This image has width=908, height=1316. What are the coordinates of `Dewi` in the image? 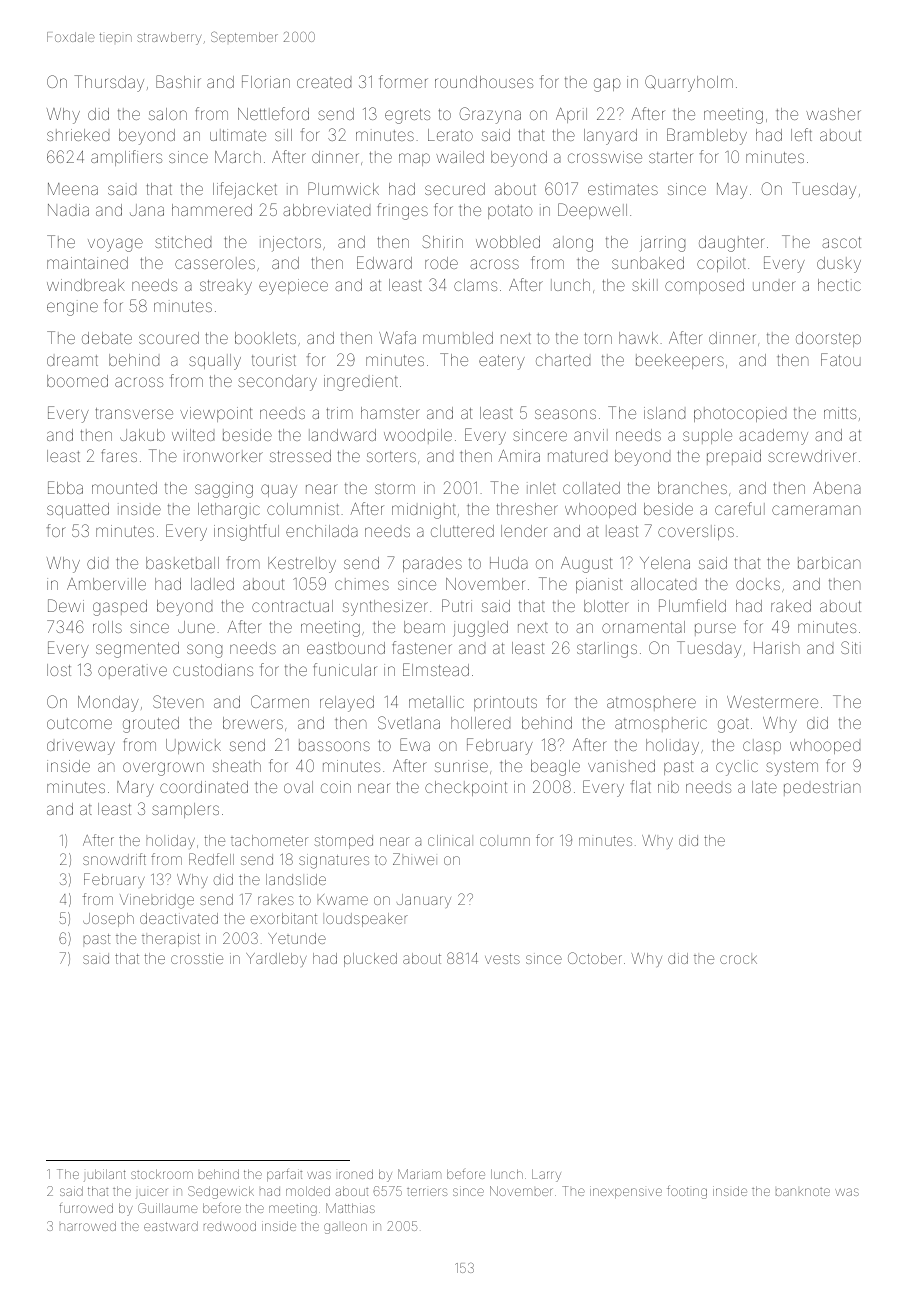 It's located at (66, 605).
